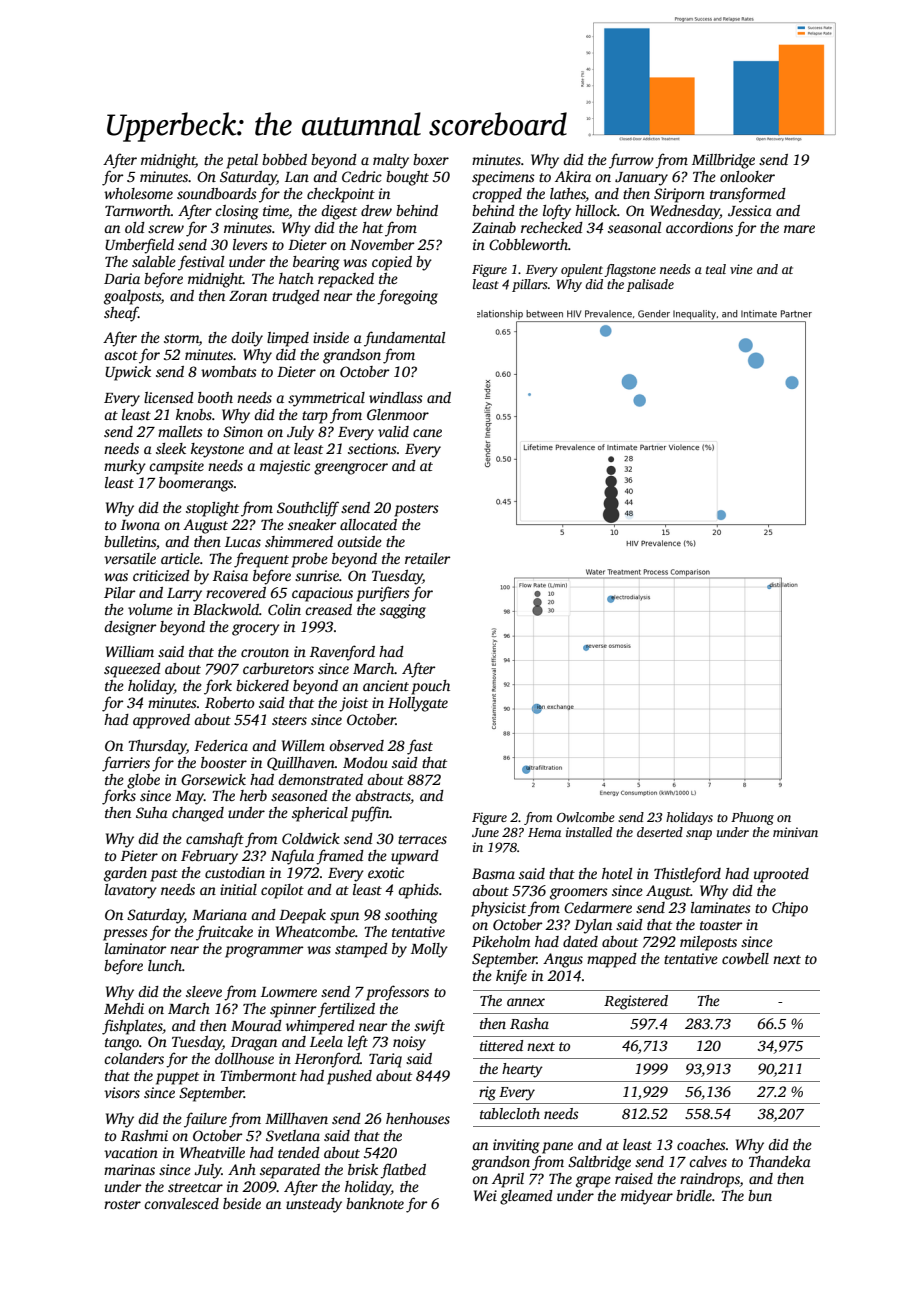 This image has width=924, height=1308. What do you see at coordinates (404, 339) in the image?
I see `fundamental` at bounding box center [404, 339].
